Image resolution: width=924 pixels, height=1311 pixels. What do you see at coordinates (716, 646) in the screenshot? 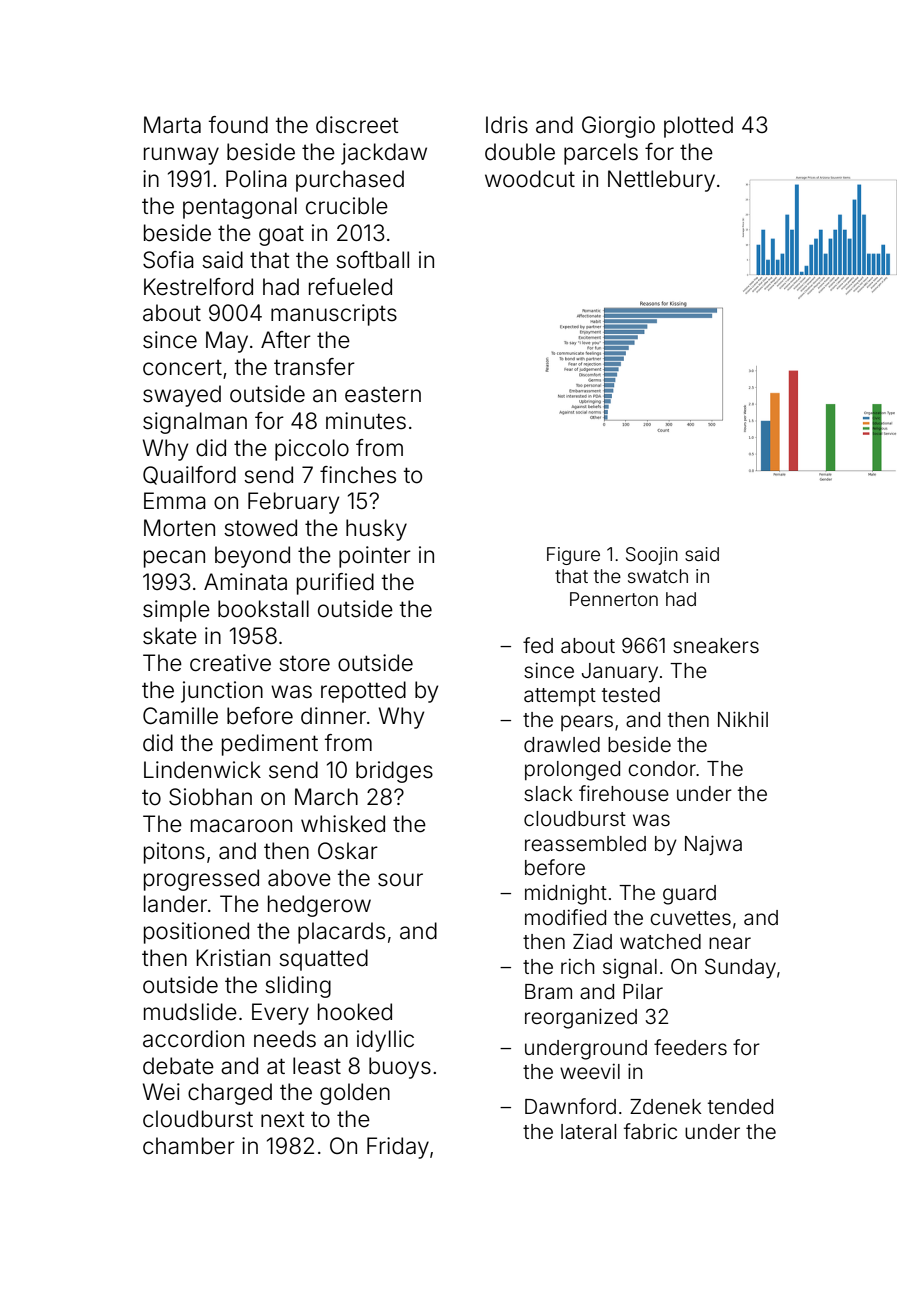
I see `sneakers` at bounding box center [716, 646].
